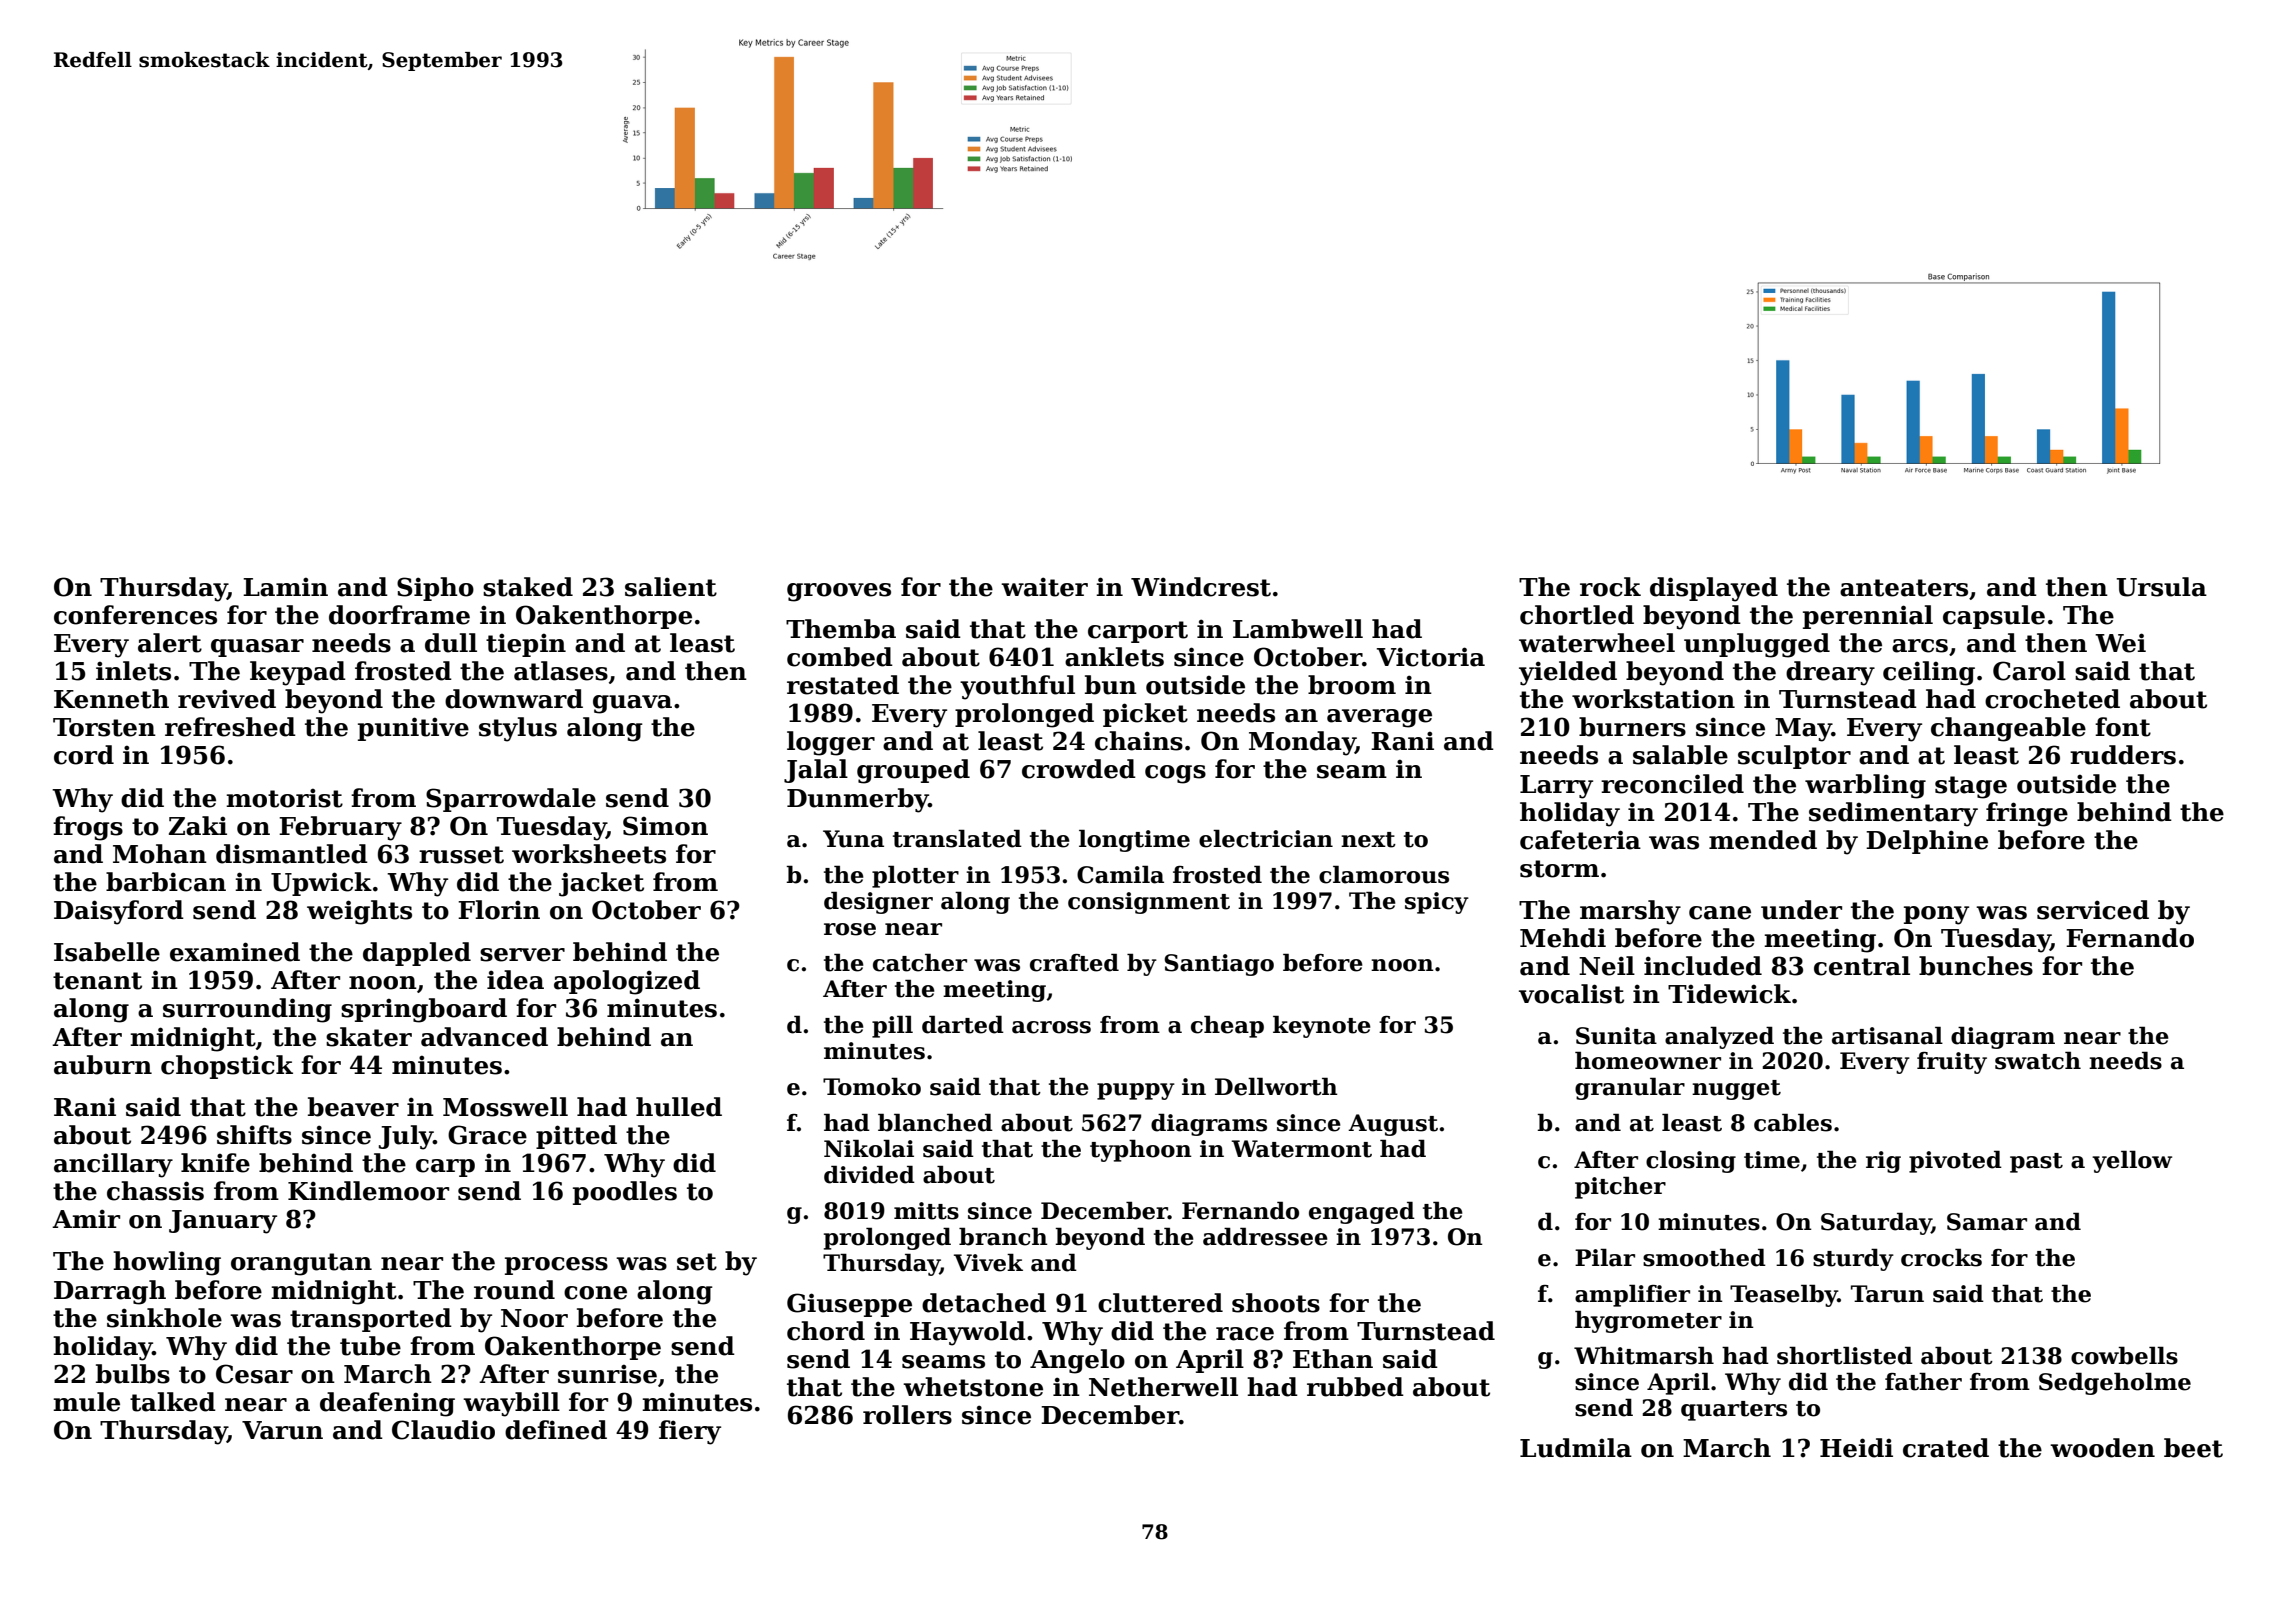  What do you see at coordinates (282, 1430) in the screenshot?
I see `Varun` at bounding box center [282, 1430].
